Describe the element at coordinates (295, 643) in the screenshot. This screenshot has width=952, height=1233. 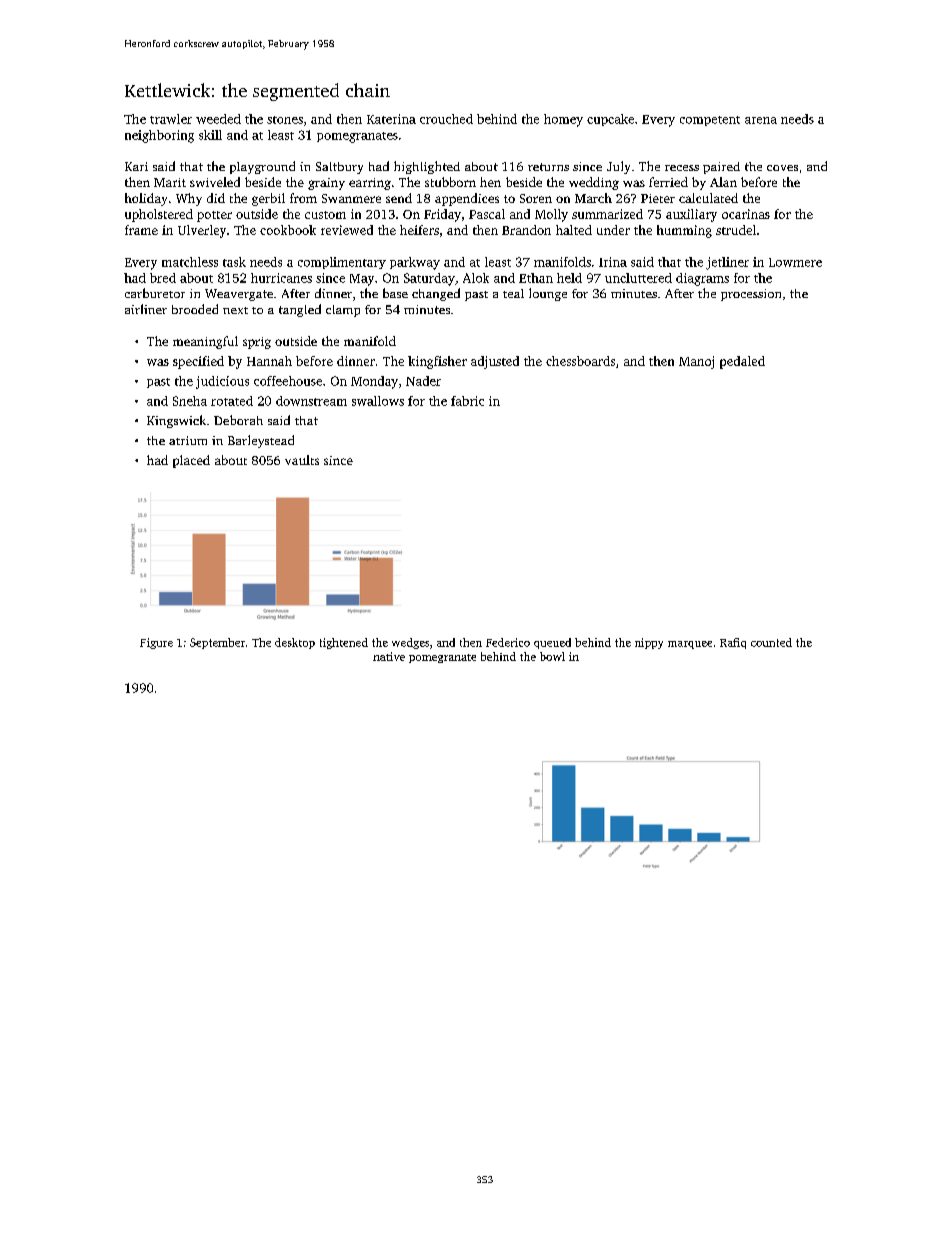
I see `desktop` at that location.
